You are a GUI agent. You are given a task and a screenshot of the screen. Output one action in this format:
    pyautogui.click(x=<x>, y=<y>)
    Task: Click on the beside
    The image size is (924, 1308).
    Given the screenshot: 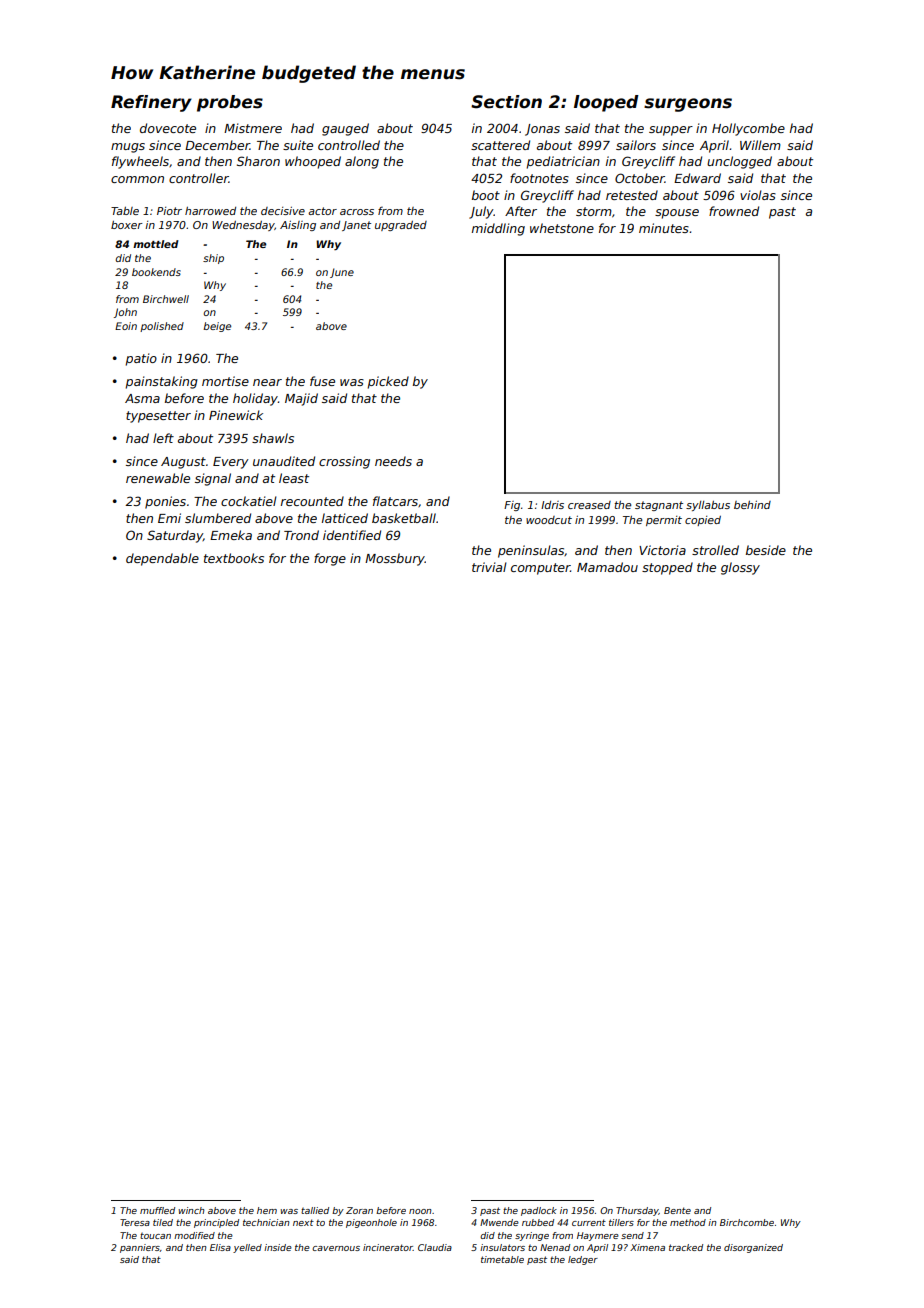 What is the action you would take?
    pyautogui.click(x=766, y=550)
